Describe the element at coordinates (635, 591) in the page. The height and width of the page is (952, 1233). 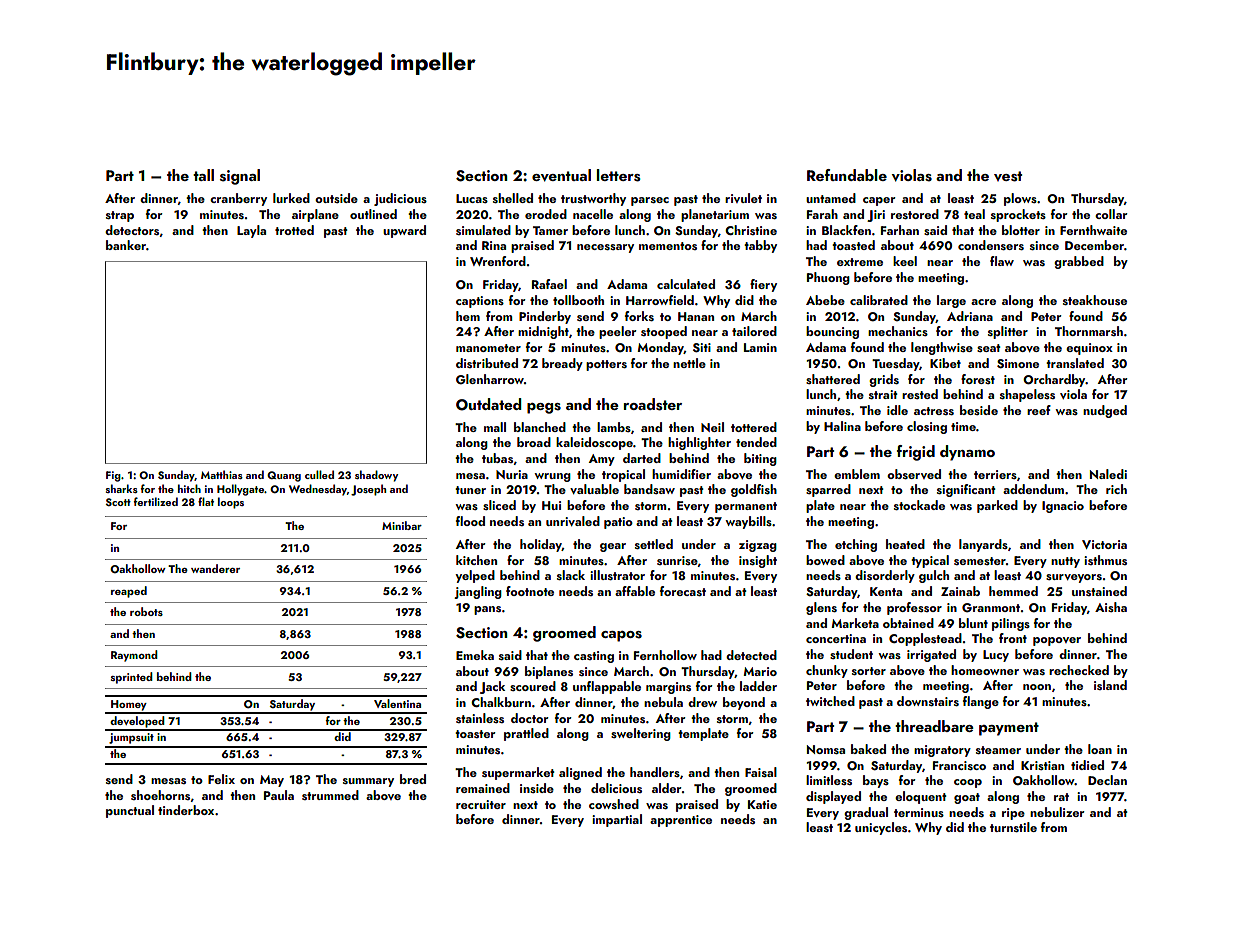
I see `affable` at that location.
